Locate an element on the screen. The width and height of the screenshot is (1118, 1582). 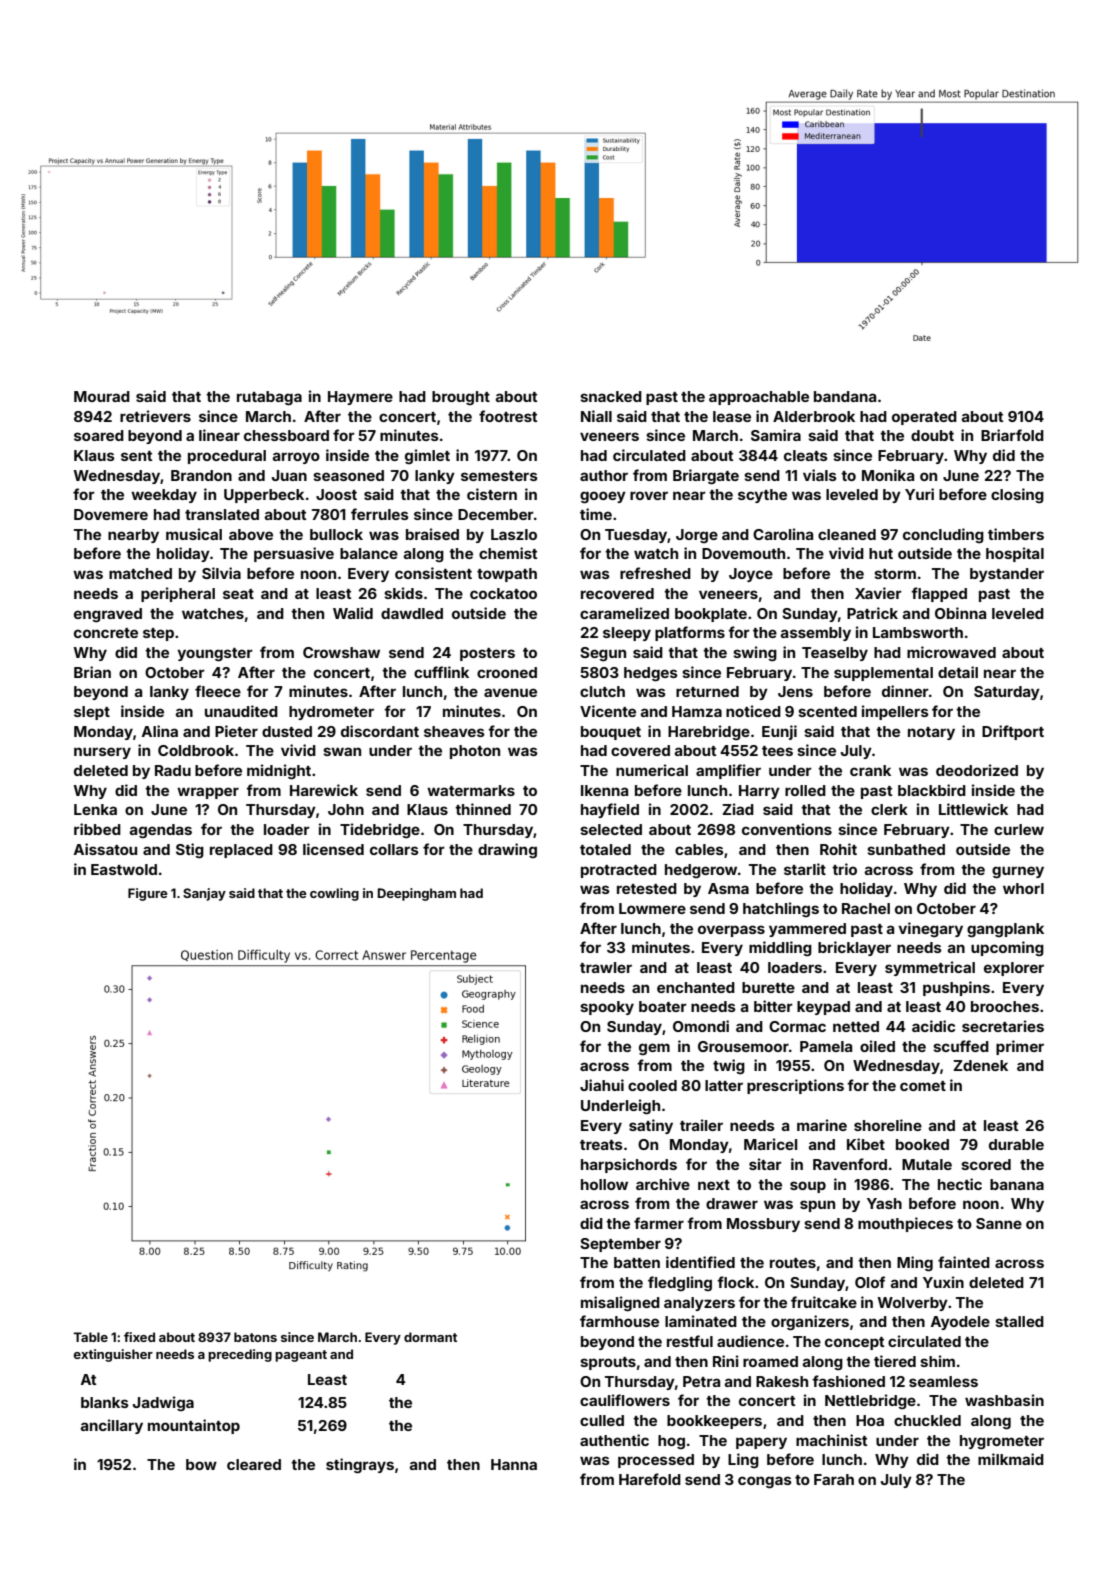
conventions is located at coordinates (787, 829).
